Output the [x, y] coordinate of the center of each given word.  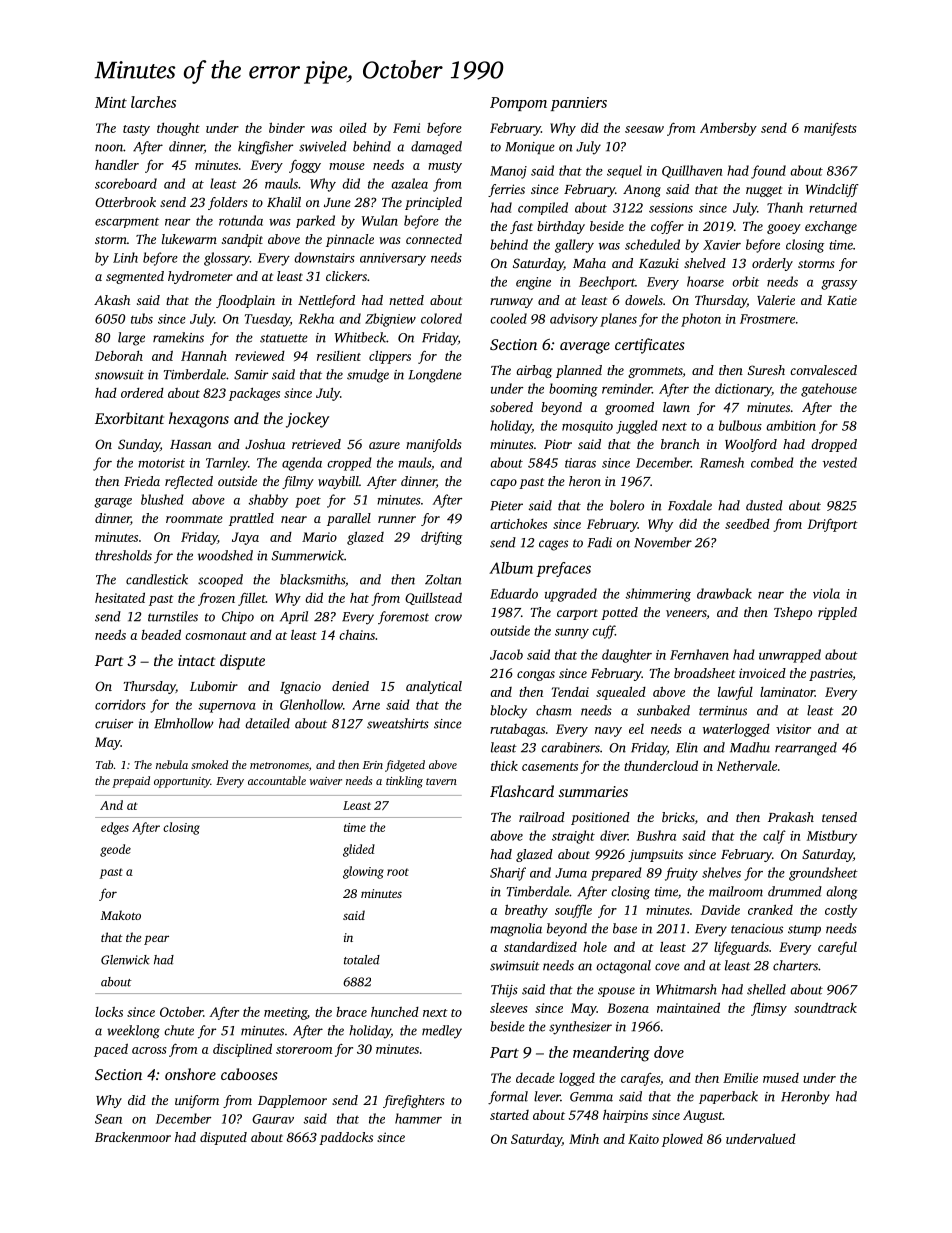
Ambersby [728, 129]
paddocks [346, 1138]
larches [153, 102]
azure [384, 445]
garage [113, 503]
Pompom [518, 104]
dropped [834, 445]
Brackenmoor [133, 1137]
